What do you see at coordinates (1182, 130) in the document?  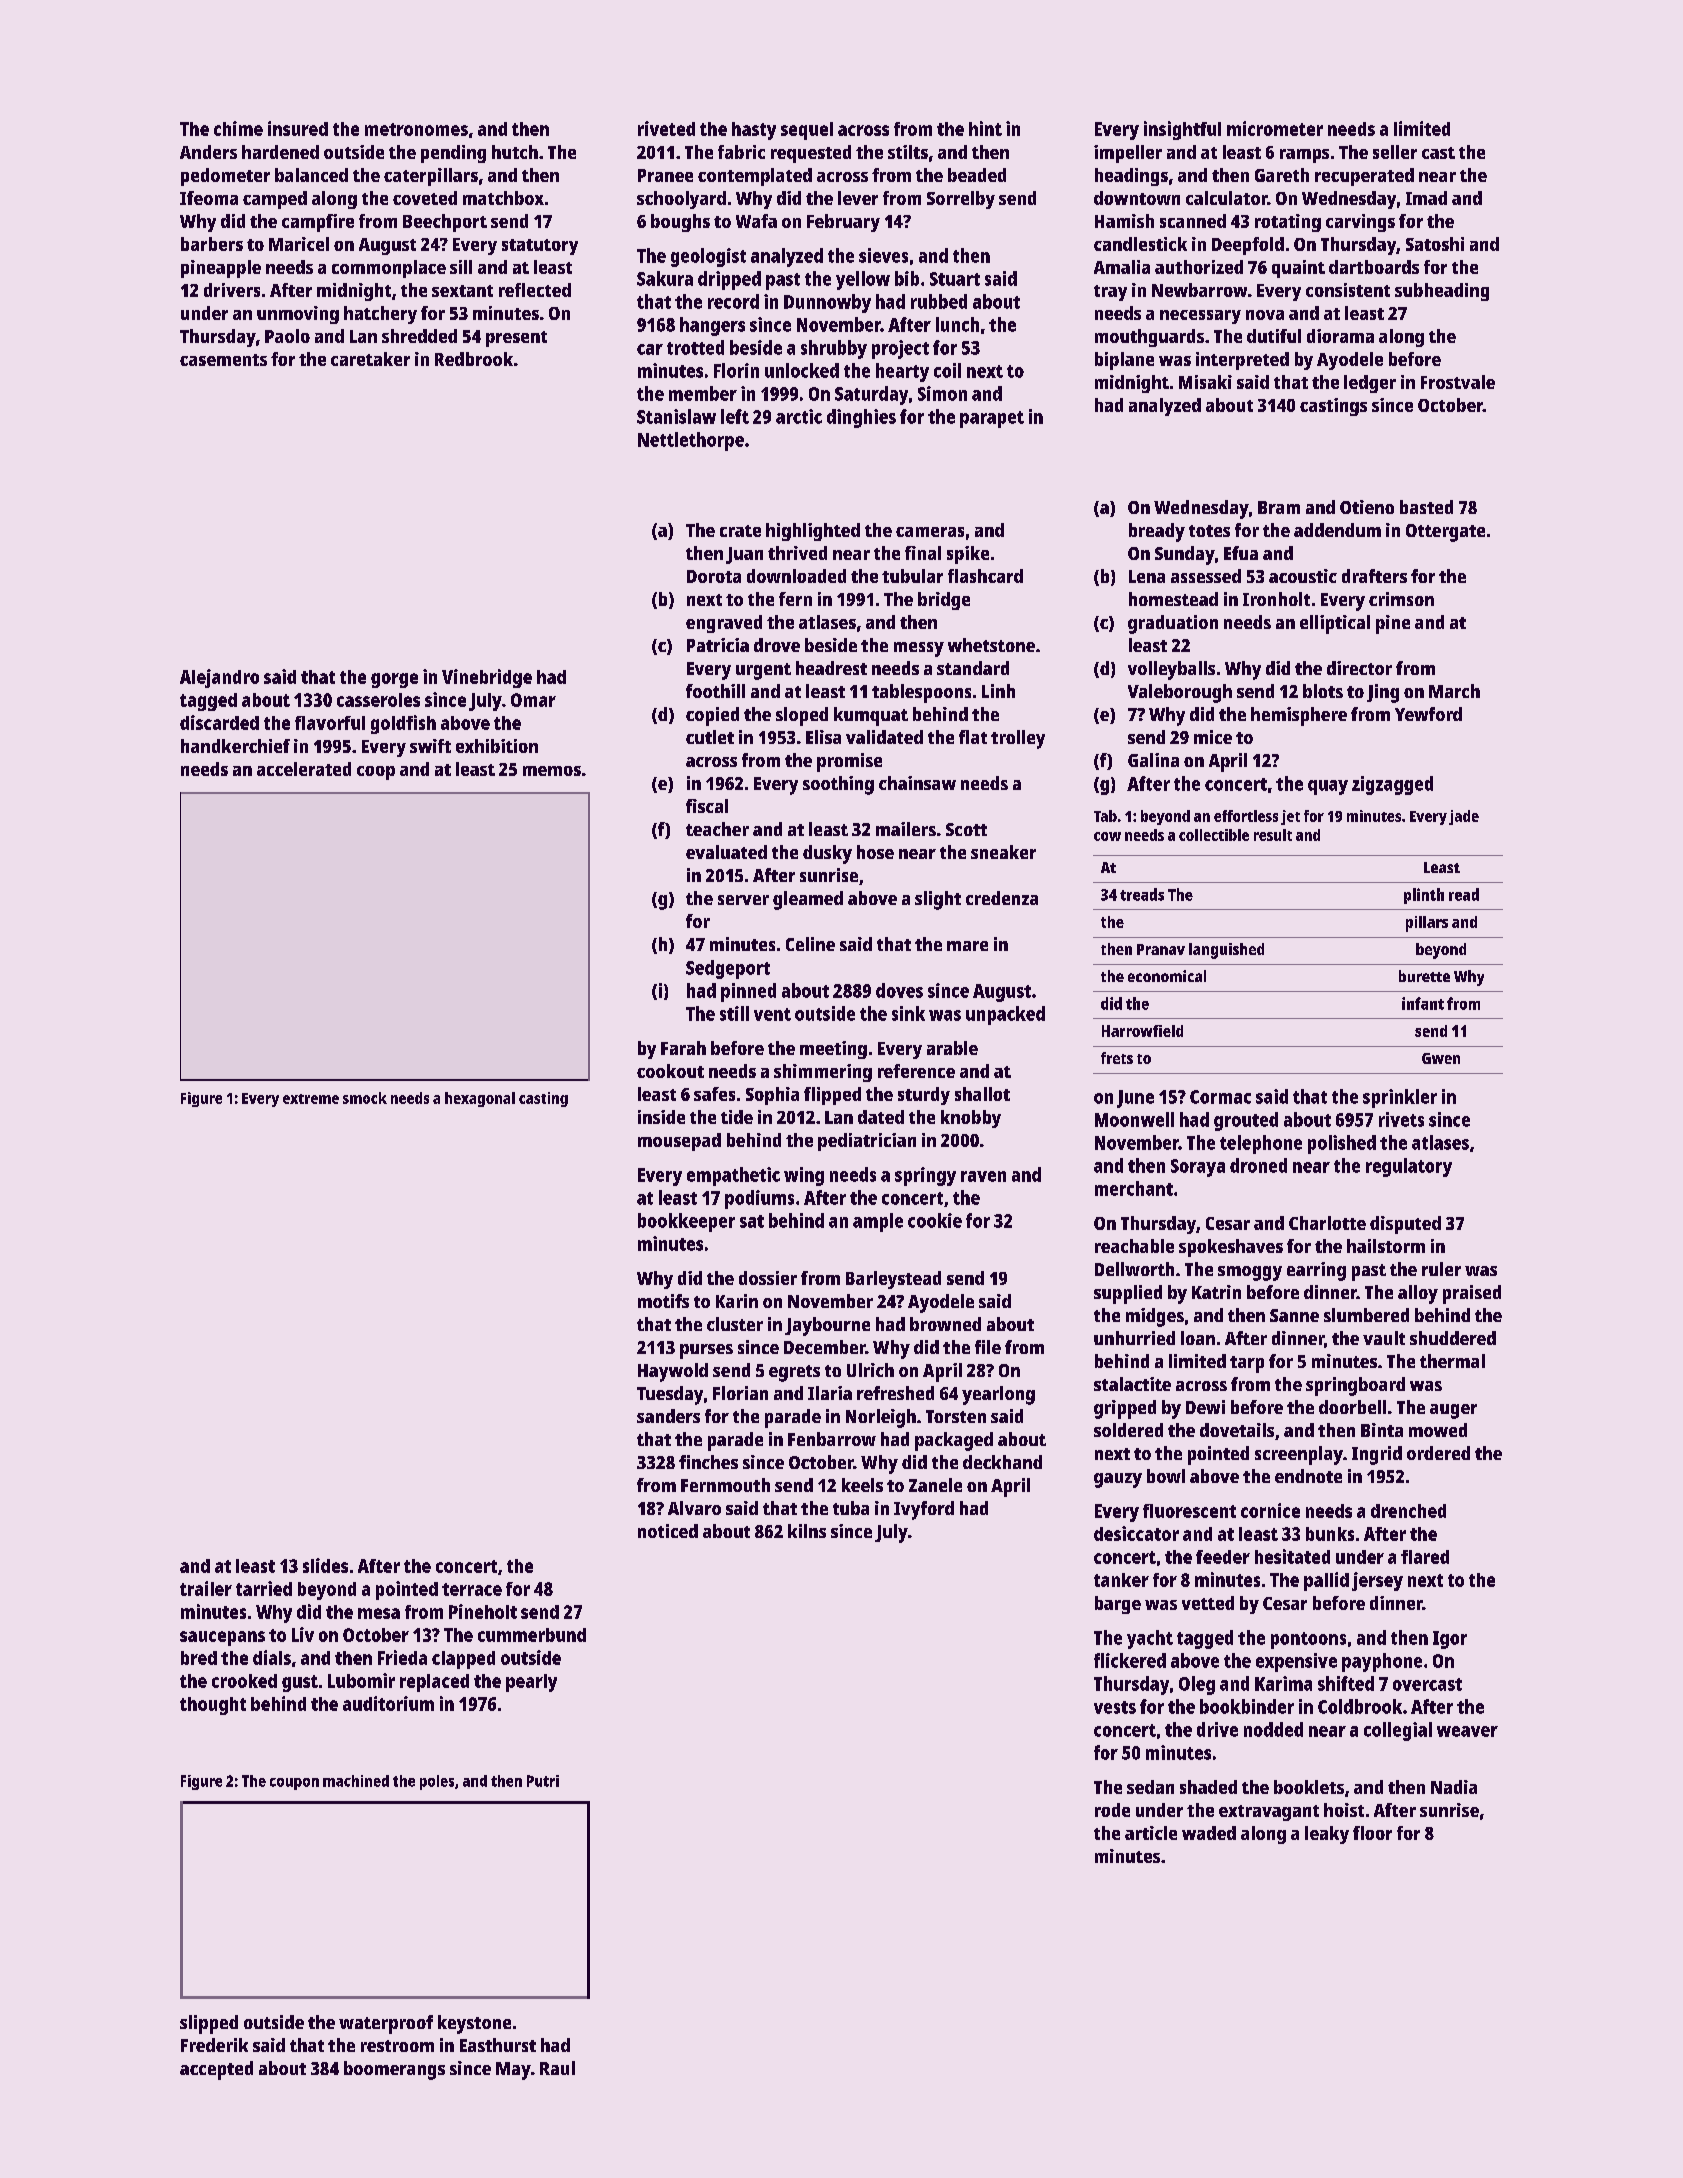 I see `insightful` at bounding box center [1182, 130].
